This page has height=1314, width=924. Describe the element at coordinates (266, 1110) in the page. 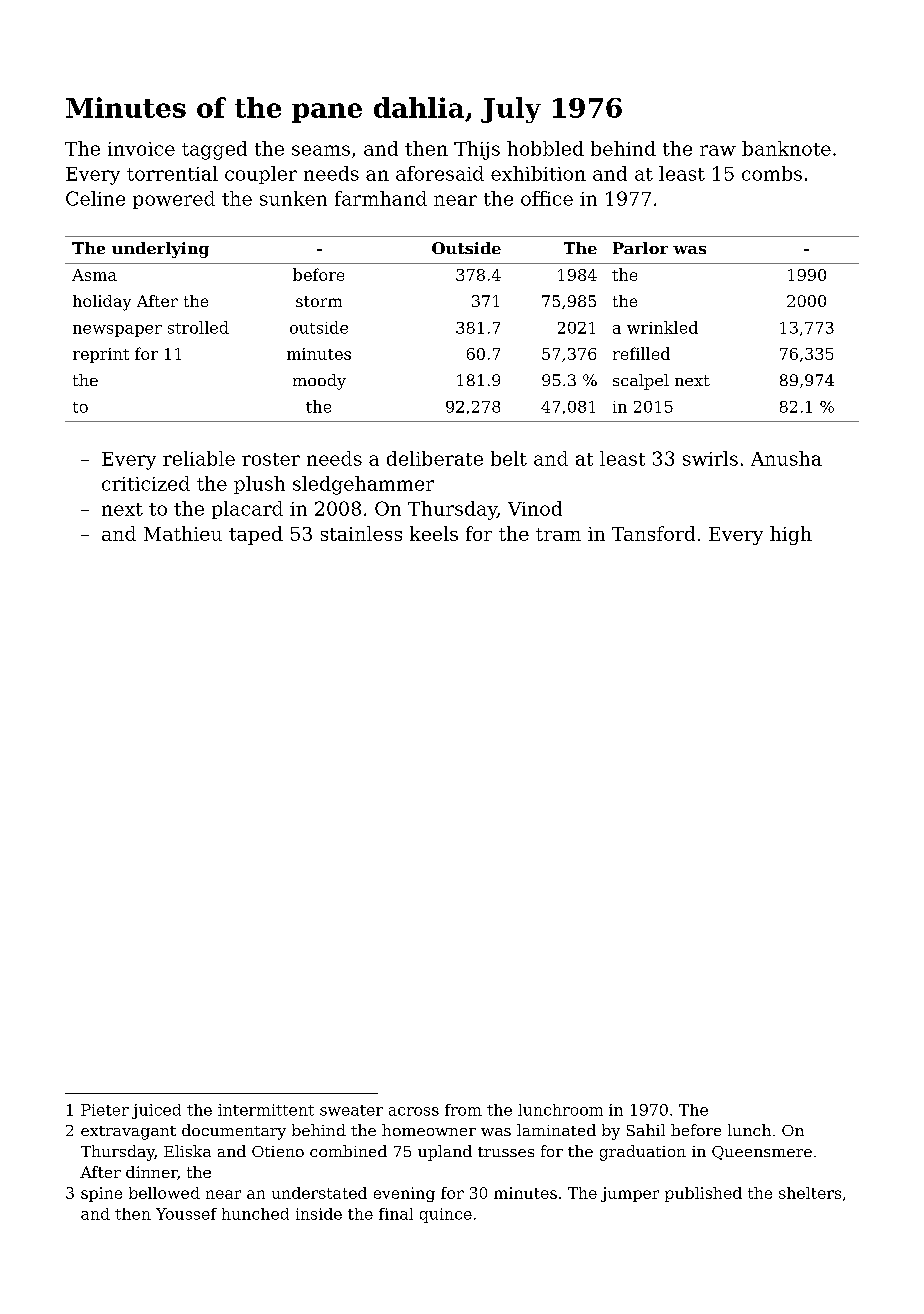

I see `intermittent` at that location.
